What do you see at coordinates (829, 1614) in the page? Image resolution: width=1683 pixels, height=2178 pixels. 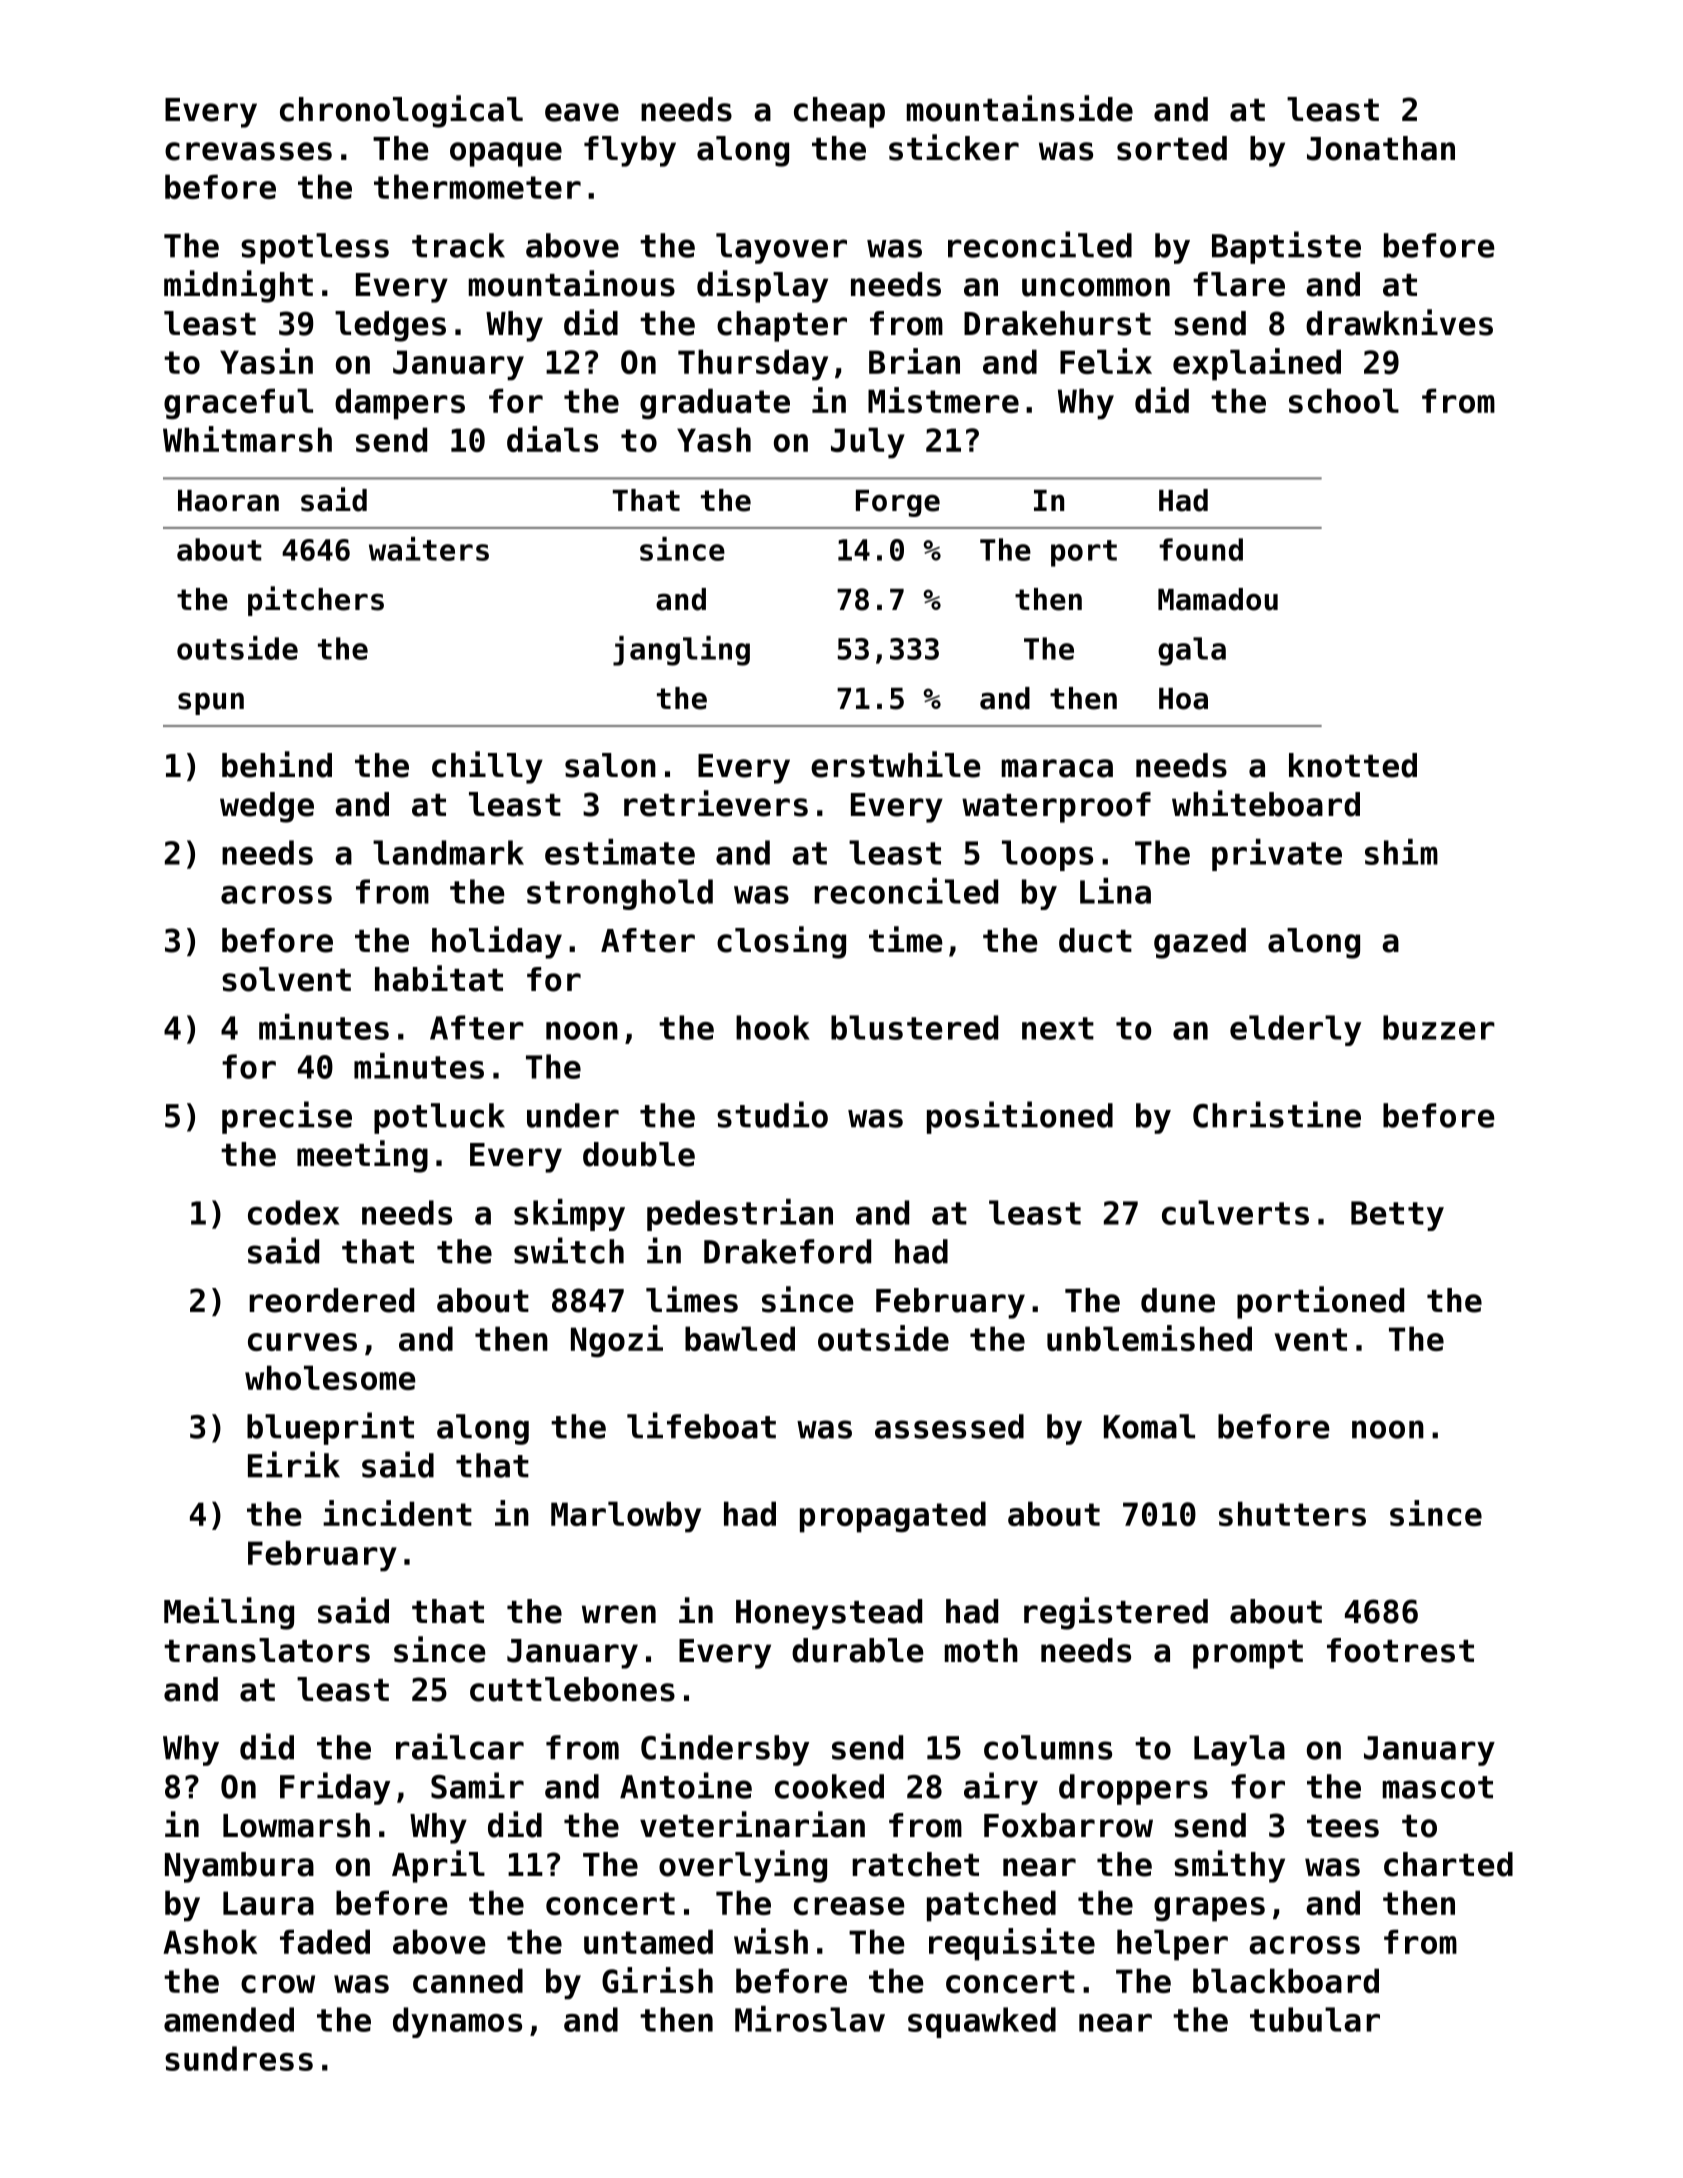 I see `Honeystead` at bounding box center [829, 1614].
